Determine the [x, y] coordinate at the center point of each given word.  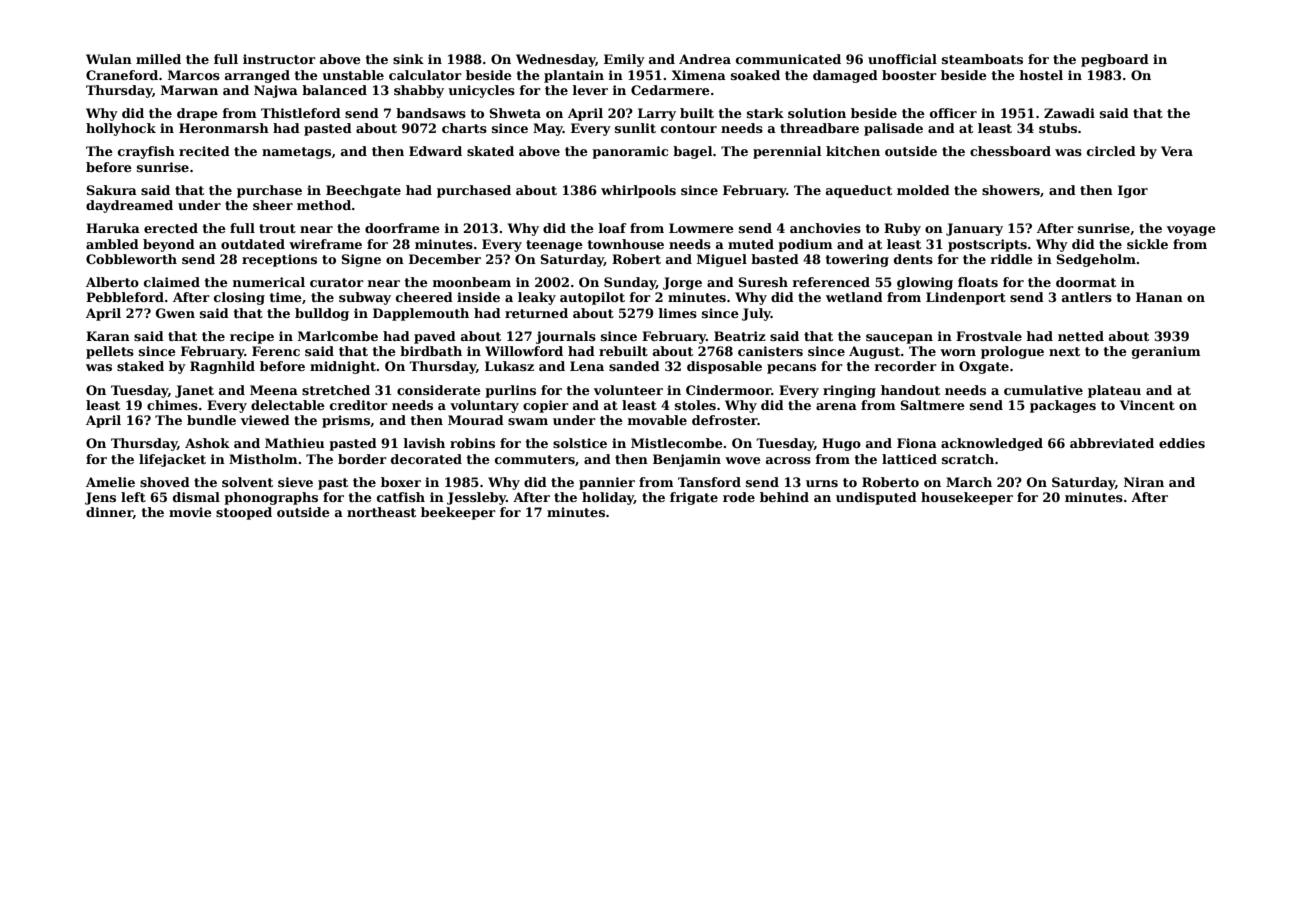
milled [158, 59]
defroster [725, 420]
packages [1063, 406]
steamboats [982, 59]
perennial [787, 152]
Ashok [207, 443]
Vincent [1147, 405]
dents [913, 259]
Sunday [630, 283]
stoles [695, 405]
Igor [1133, 191]
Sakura [112, 190]
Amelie [110, 482]
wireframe [325, 244]
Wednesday [556, 60]
